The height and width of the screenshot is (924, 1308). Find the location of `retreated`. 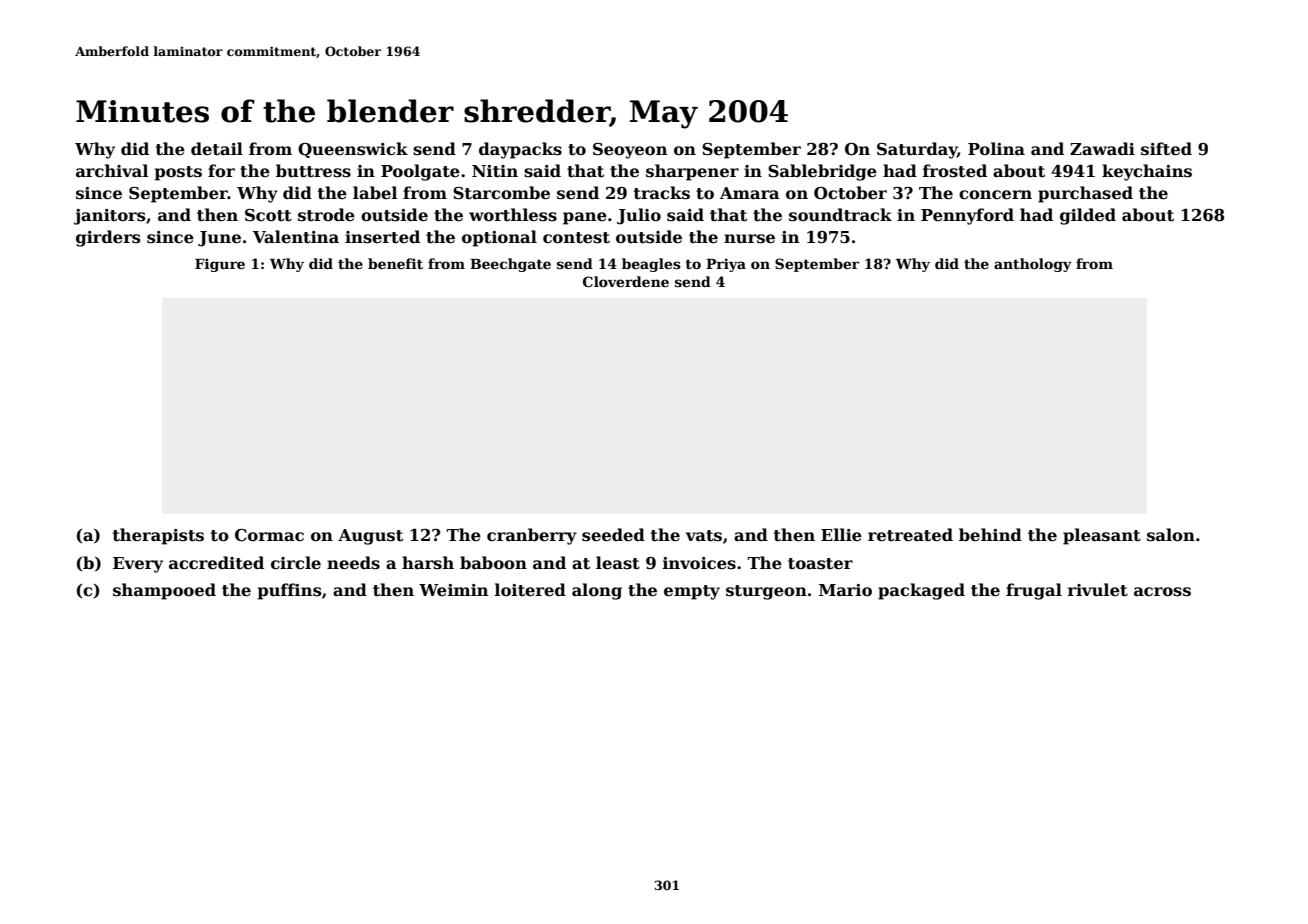

retreated is located at coordinates (910, 535).
